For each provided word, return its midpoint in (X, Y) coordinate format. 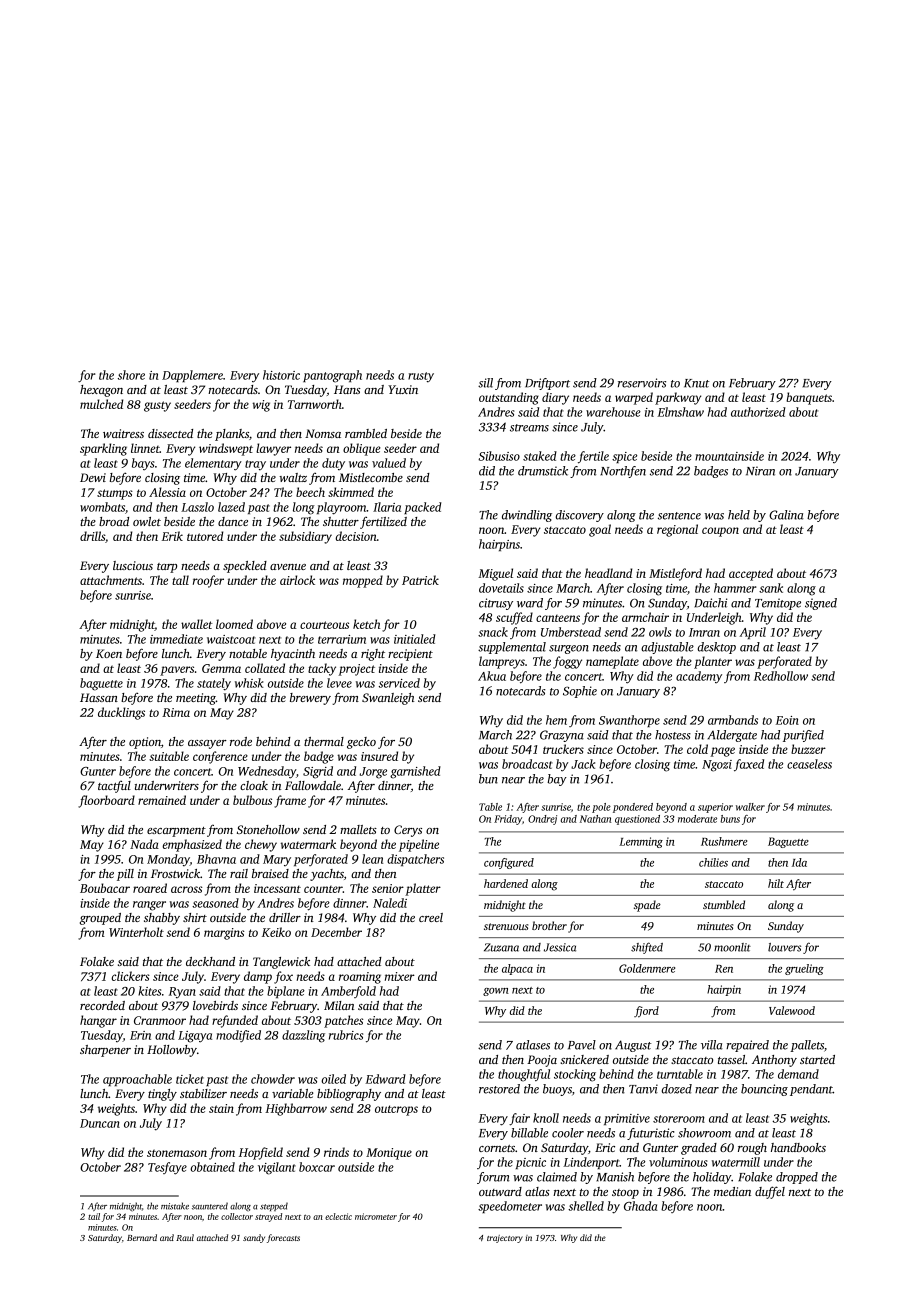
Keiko (276, 932)
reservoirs (642, 383)
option (145, 743)
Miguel (495, 574)
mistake (175, 1206)
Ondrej (542, 820)
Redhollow (781, 676)
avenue (288, 567)
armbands (733, 720)
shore (131, 375)
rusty (421, 377)
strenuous (506, 926)
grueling (804, 969)
